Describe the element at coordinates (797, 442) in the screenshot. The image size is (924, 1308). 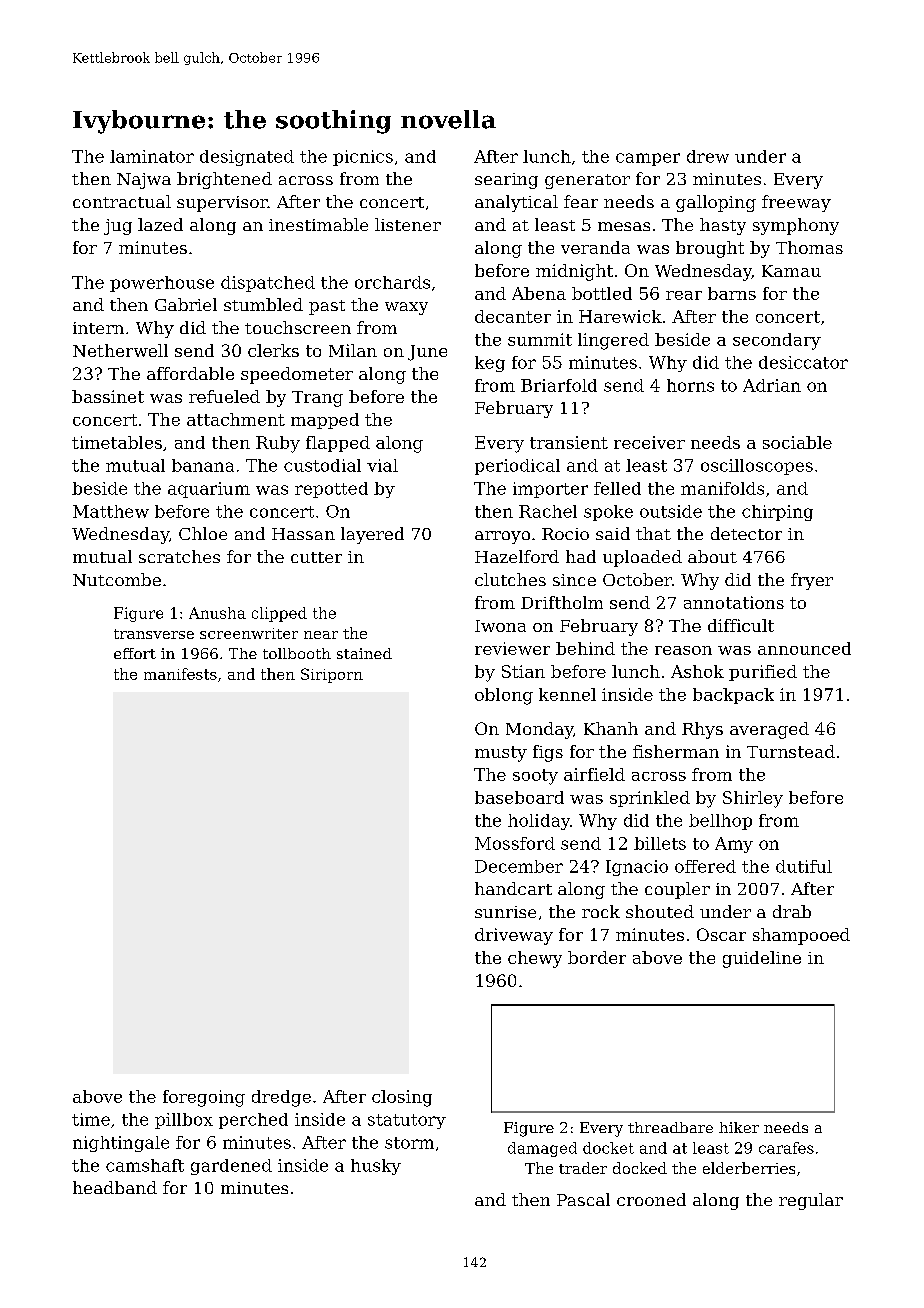
I see `sociable` at that location.
